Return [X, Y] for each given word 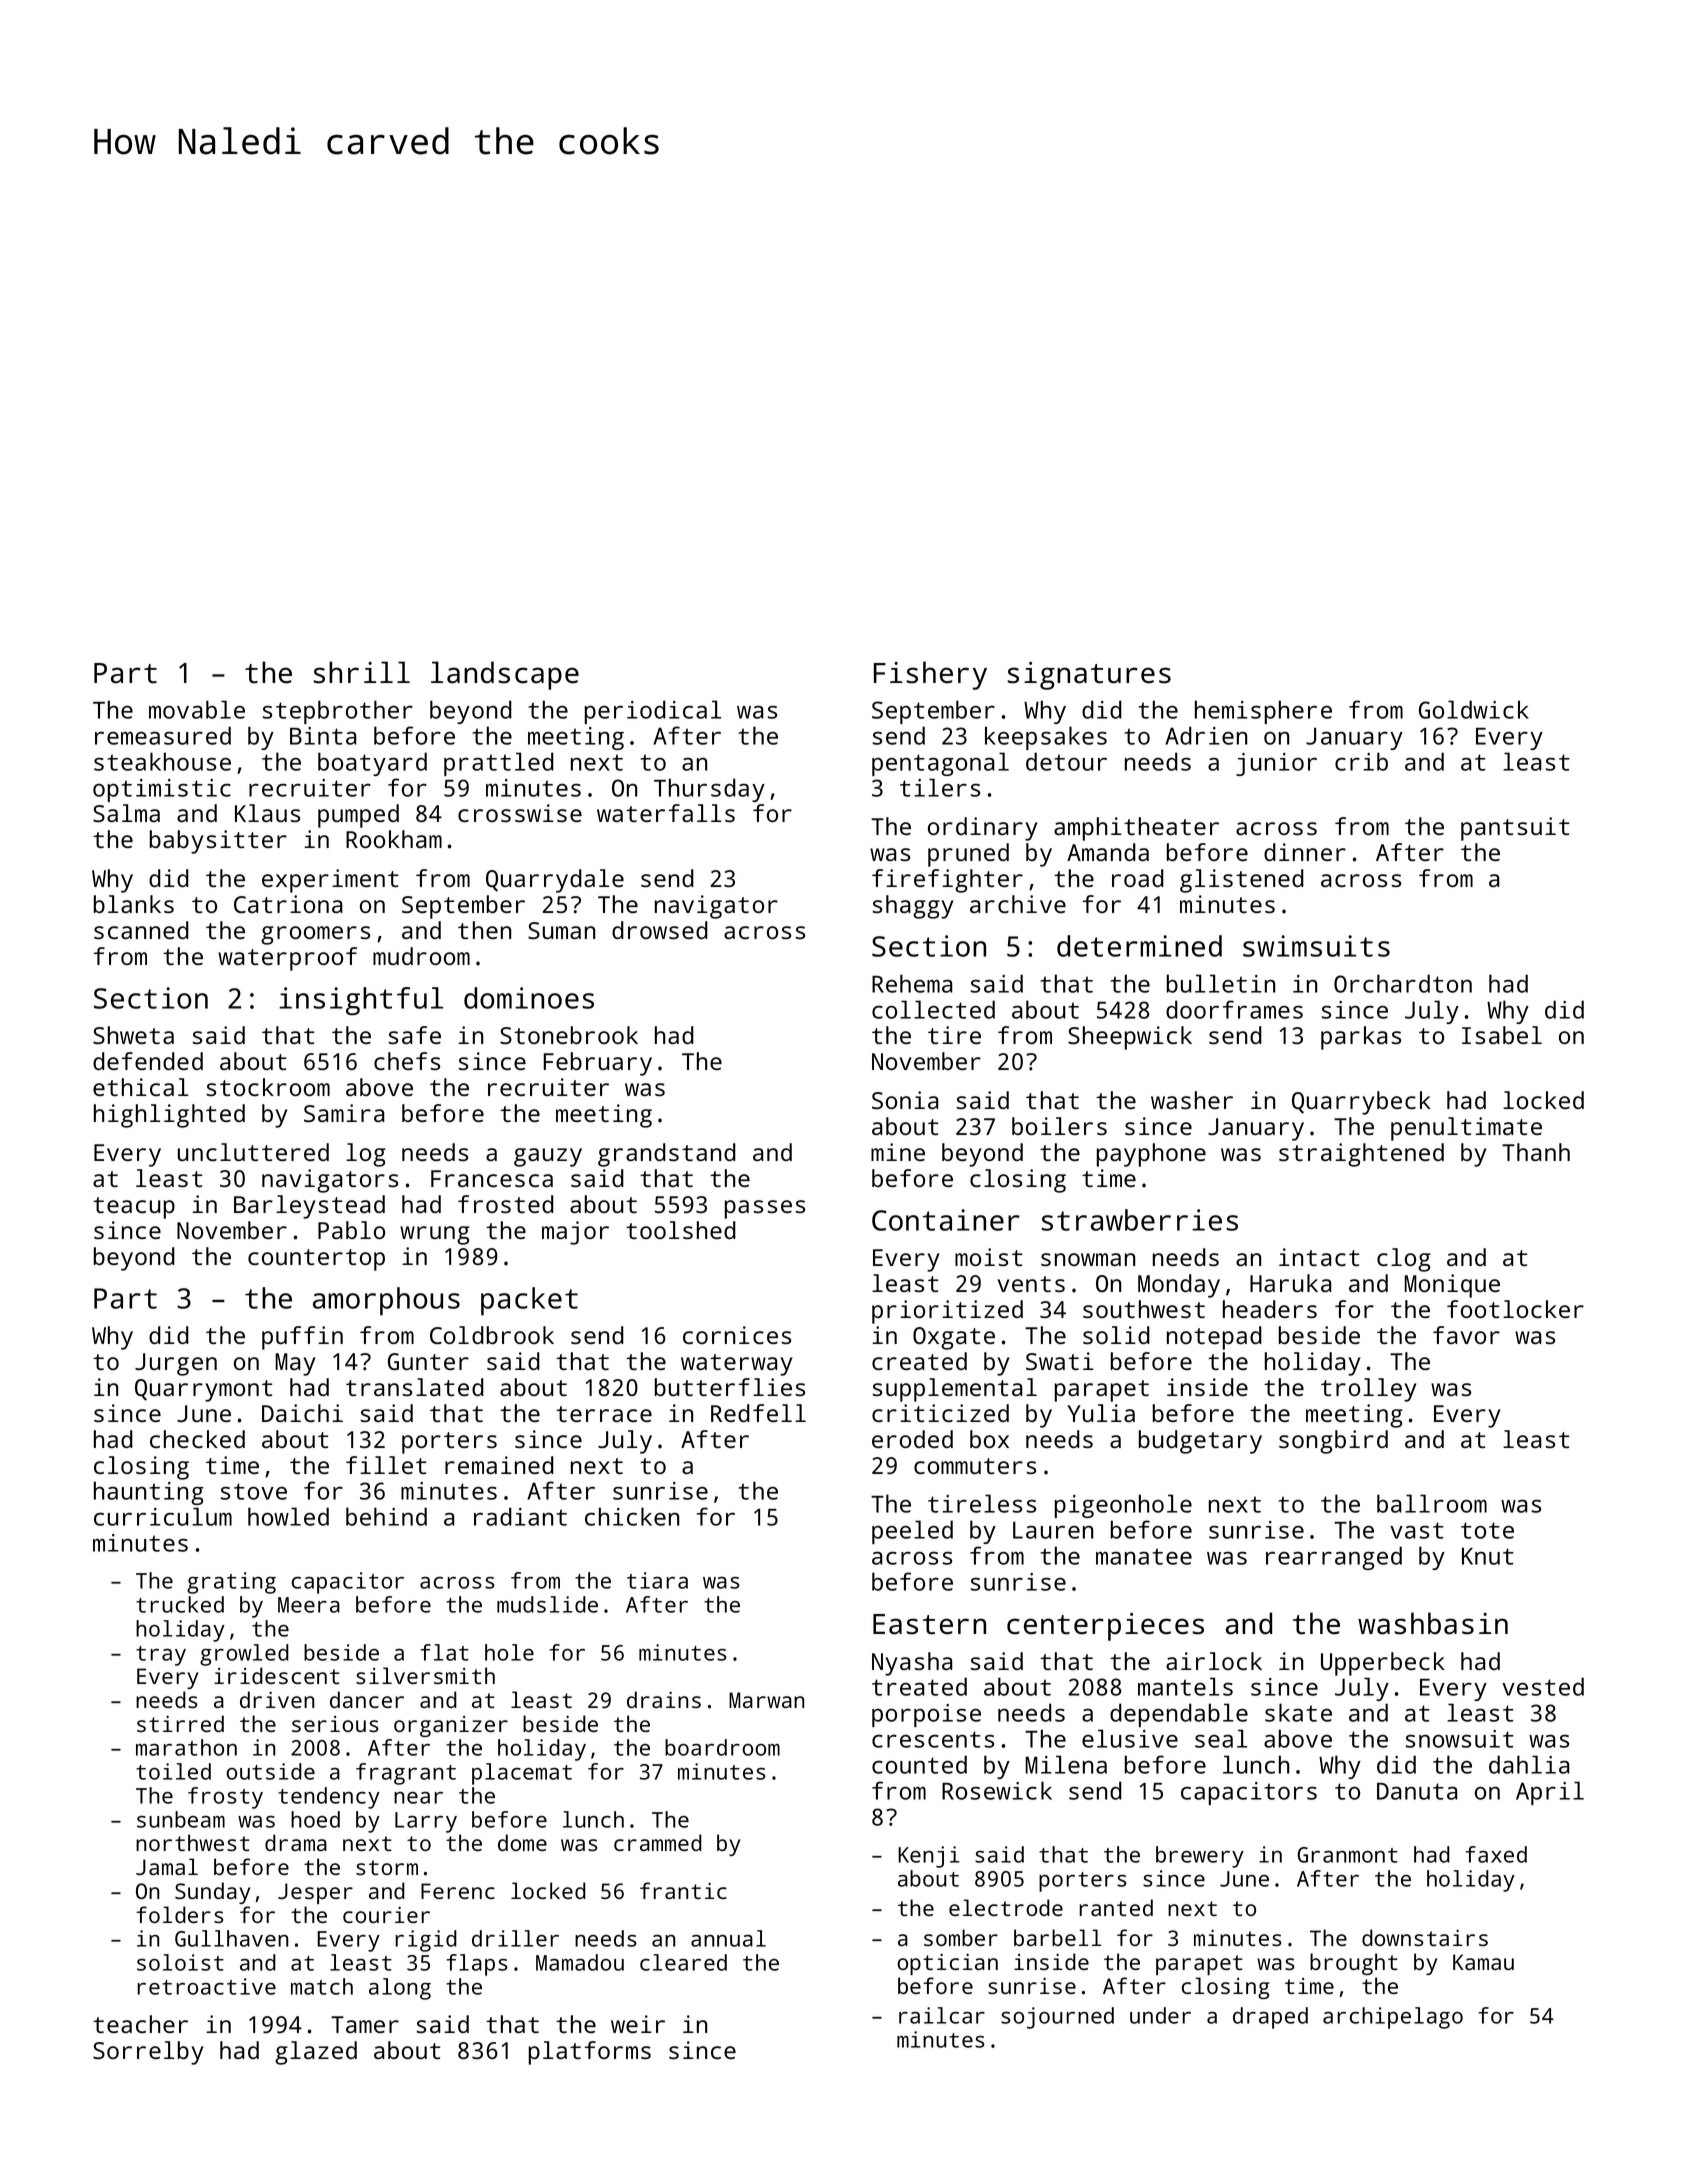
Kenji [929, 1857]
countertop [316, 1260]
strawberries [1139, 1220]
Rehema [912, 983]
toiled [173, 1771]
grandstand [667, 1155]
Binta [323, 736]
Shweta [133, 1035]
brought [1354, 1964]
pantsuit [1515, 829]
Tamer [365, 2024]
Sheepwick [1130, 1038]
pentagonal [940, 764]
